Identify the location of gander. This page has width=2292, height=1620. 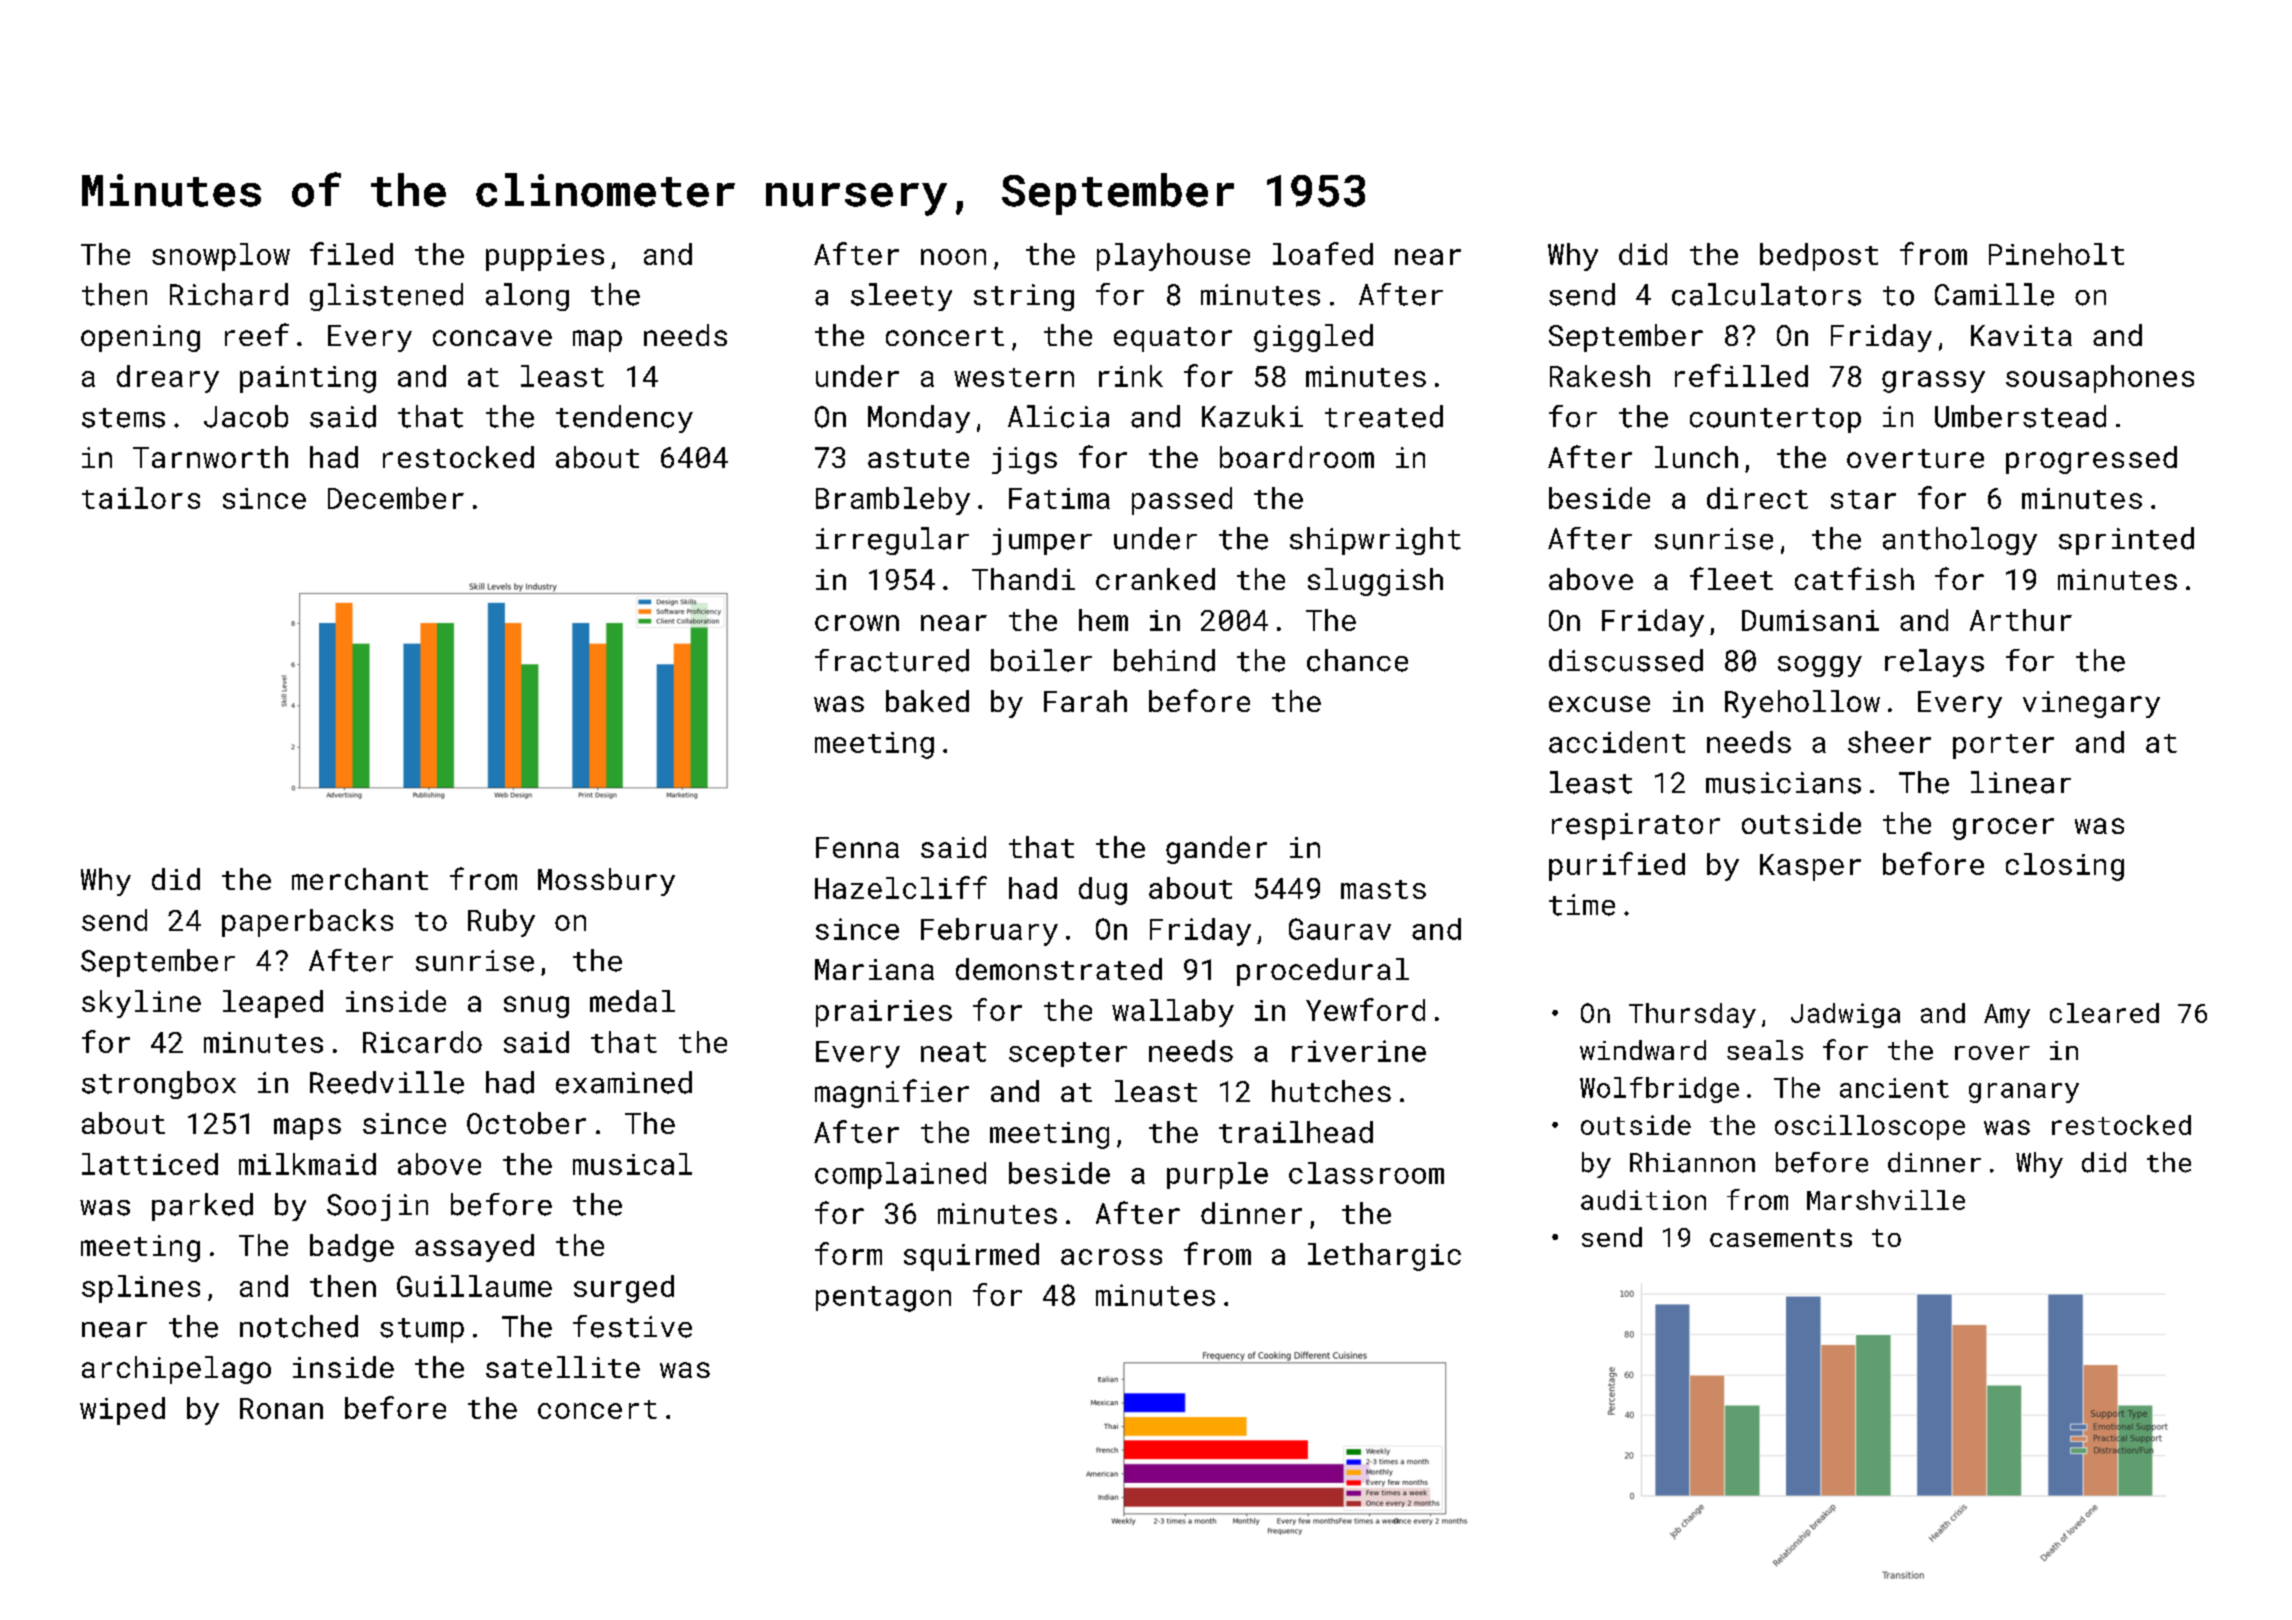
(1216, 850).
